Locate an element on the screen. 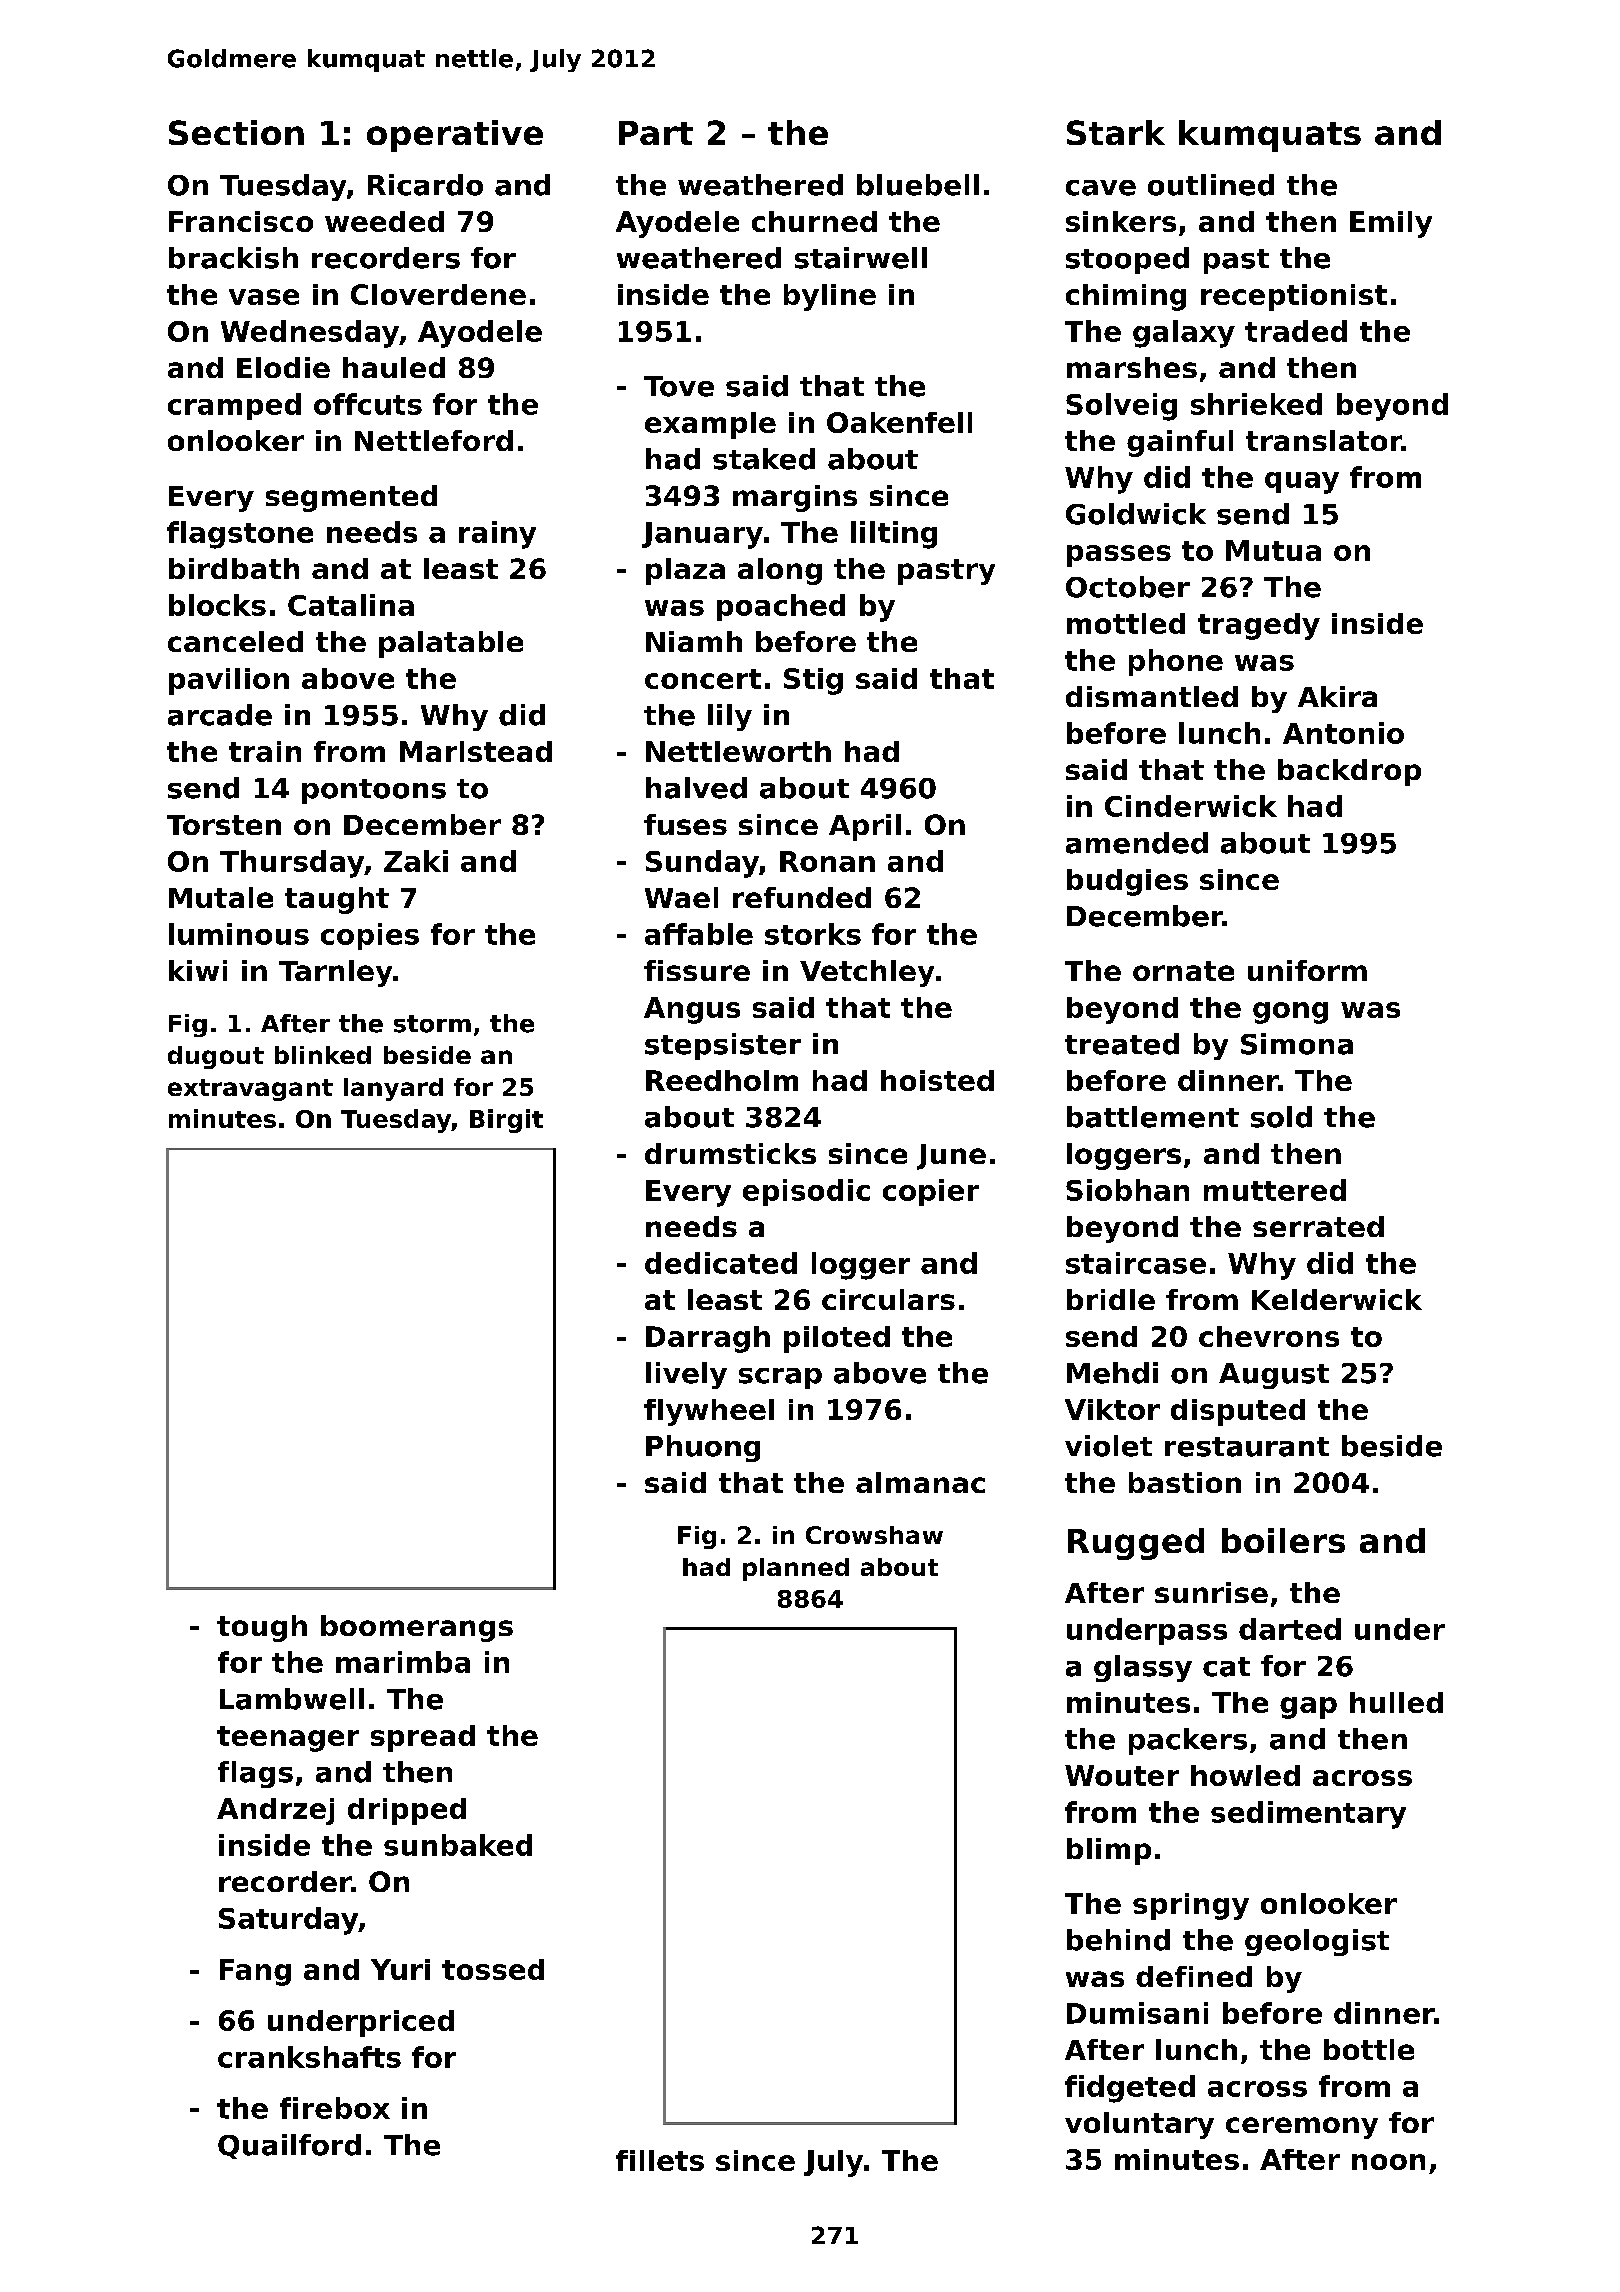  copier is located at coordinates (931, 1192).
